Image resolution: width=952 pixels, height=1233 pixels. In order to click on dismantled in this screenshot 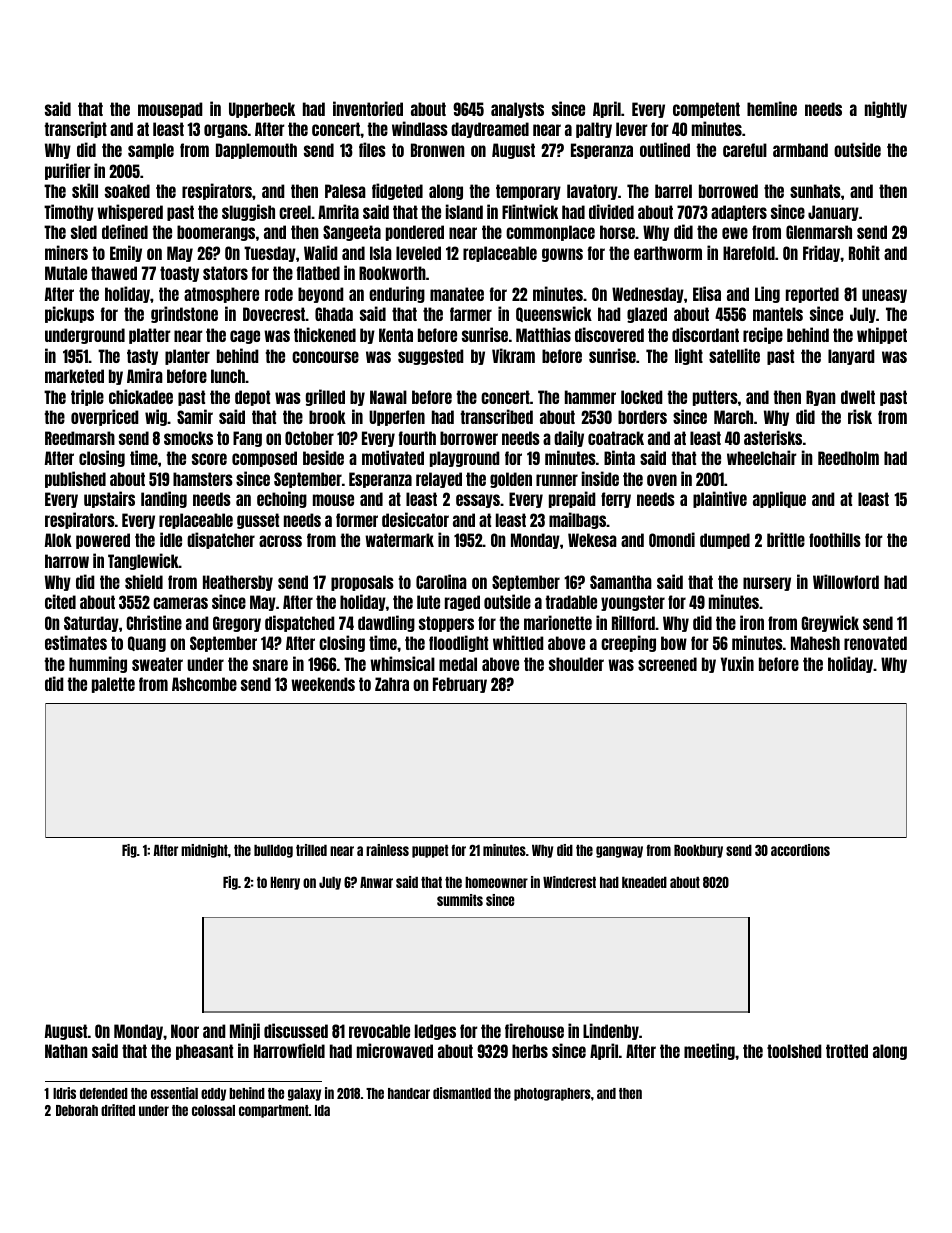, I will do `click(462, 1093)`.
